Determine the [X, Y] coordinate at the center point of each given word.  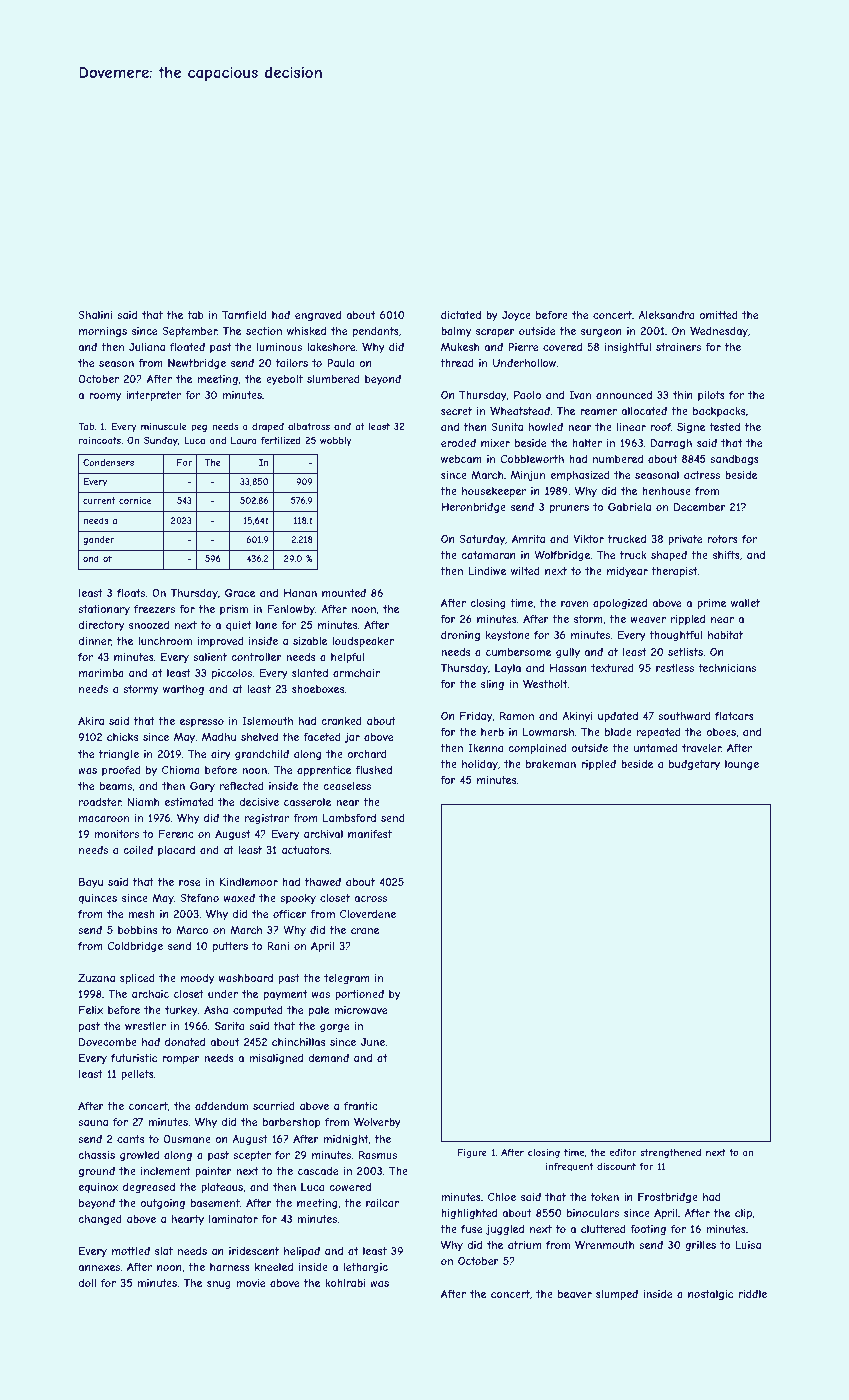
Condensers [108, 462]
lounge [742, 765]
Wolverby [377, 1123]
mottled [131, 1251]
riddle [753, 1294]
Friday [476, 717]
